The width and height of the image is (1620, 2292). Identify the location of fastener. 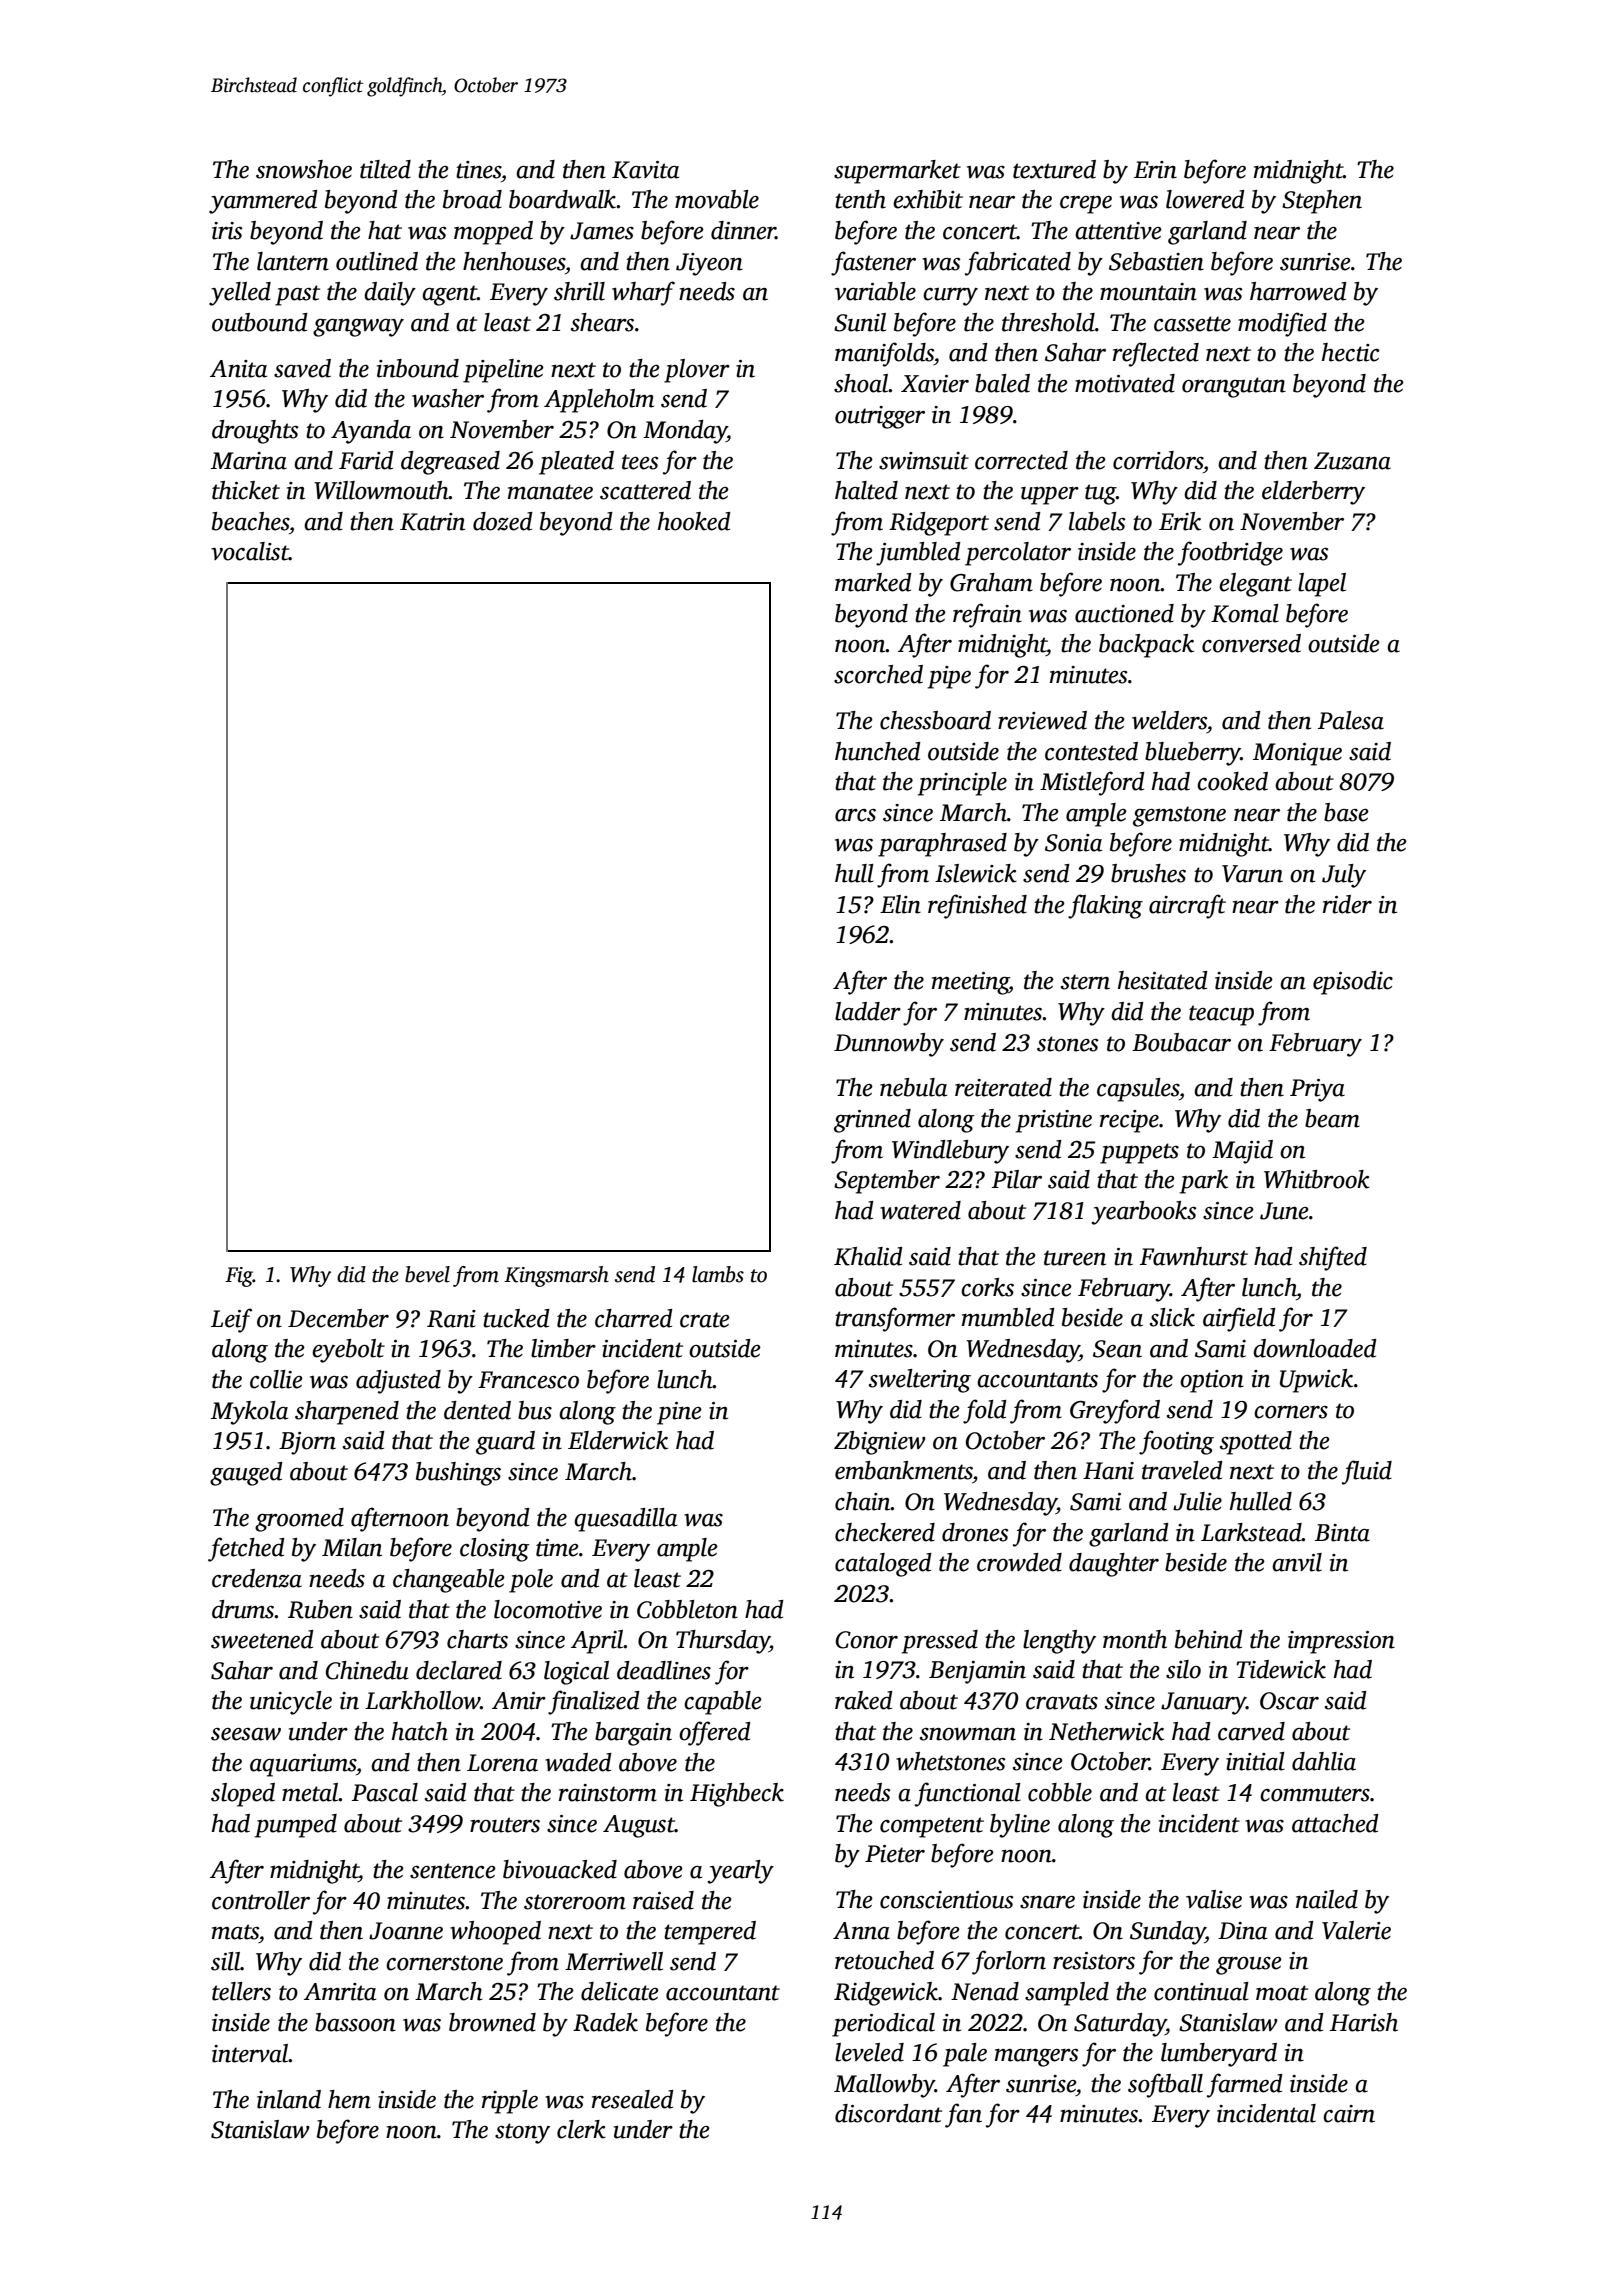
(873, 263).
